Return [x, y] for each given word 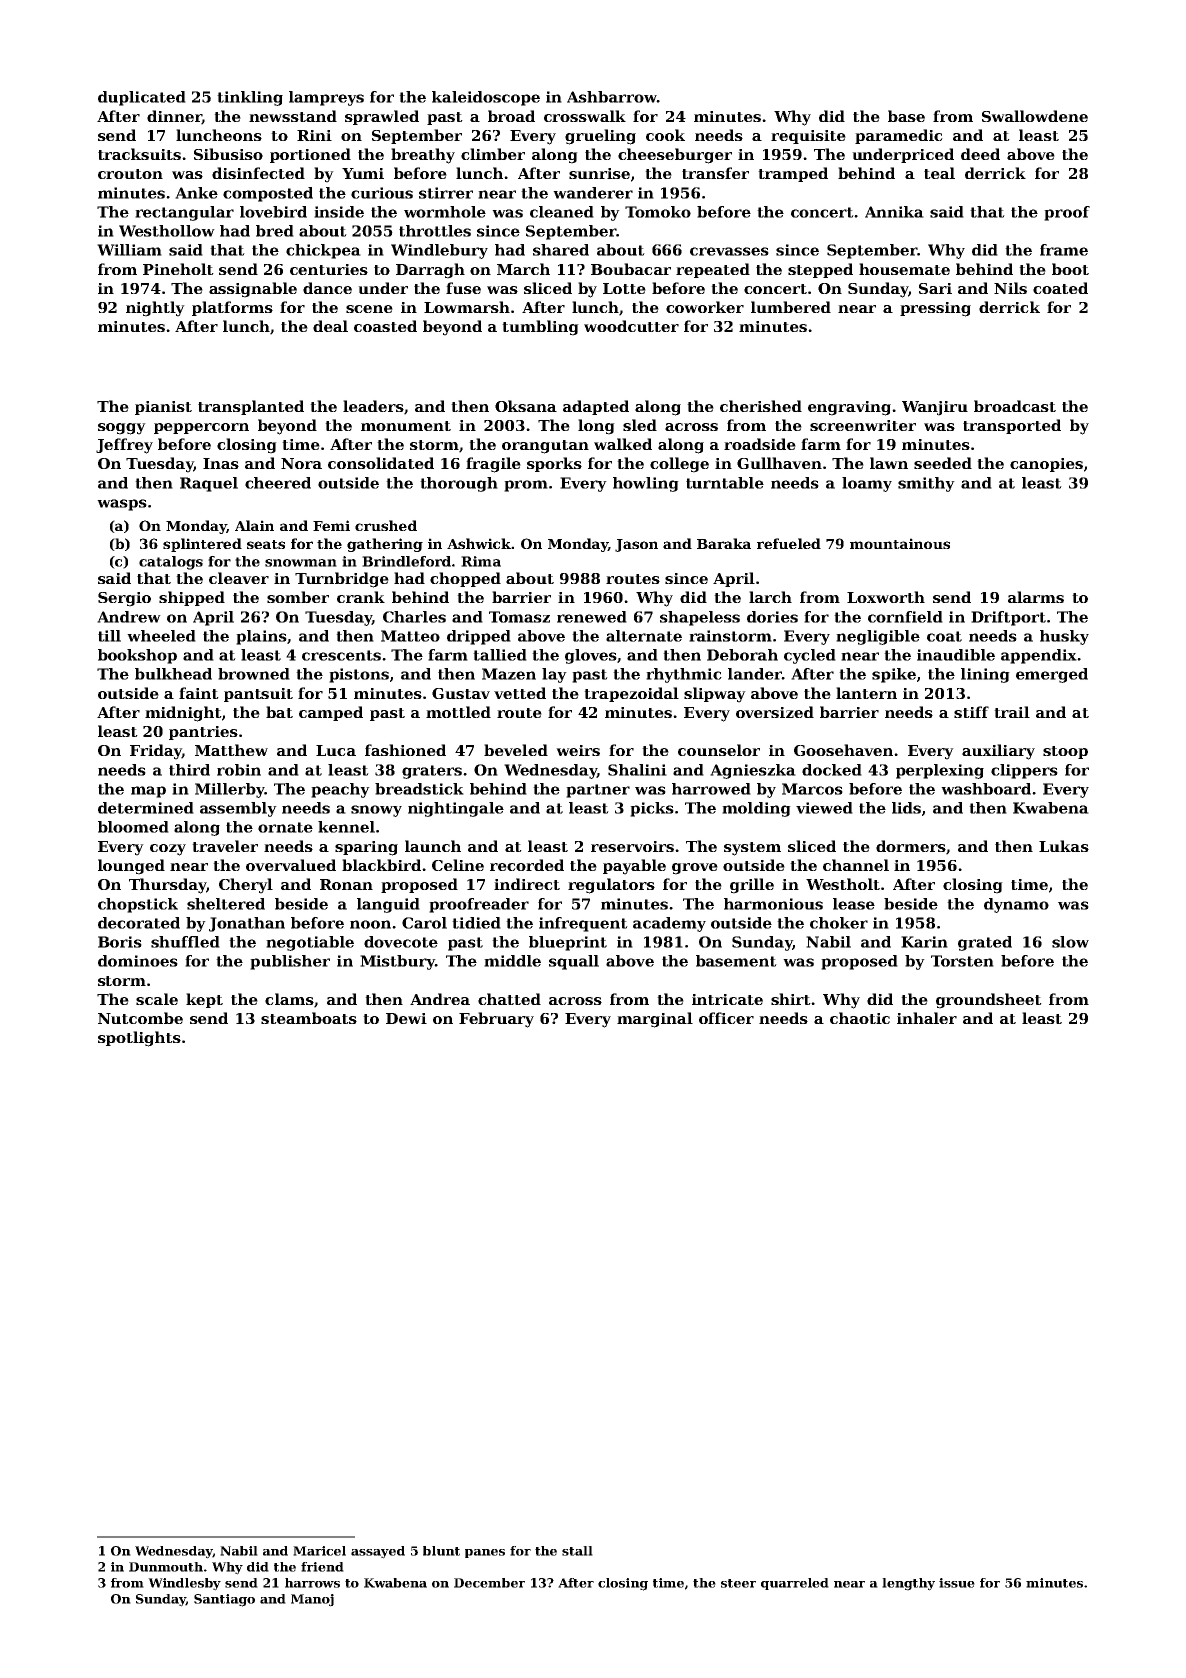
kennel [346, 827]
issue [957, 1583]
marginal [655, 1020]
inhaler [927, 1018]
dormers [911, 846]
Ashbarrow [612, 97]
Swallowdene [1035, 116]
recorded [527, 865]
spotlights [139, 1039]
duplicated [142, 98]
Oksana [526, 406]
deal [330, 326]
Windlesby [184, 1584]
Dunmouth [166, 1567]
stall [577, 1551]
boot [1070, 269]
